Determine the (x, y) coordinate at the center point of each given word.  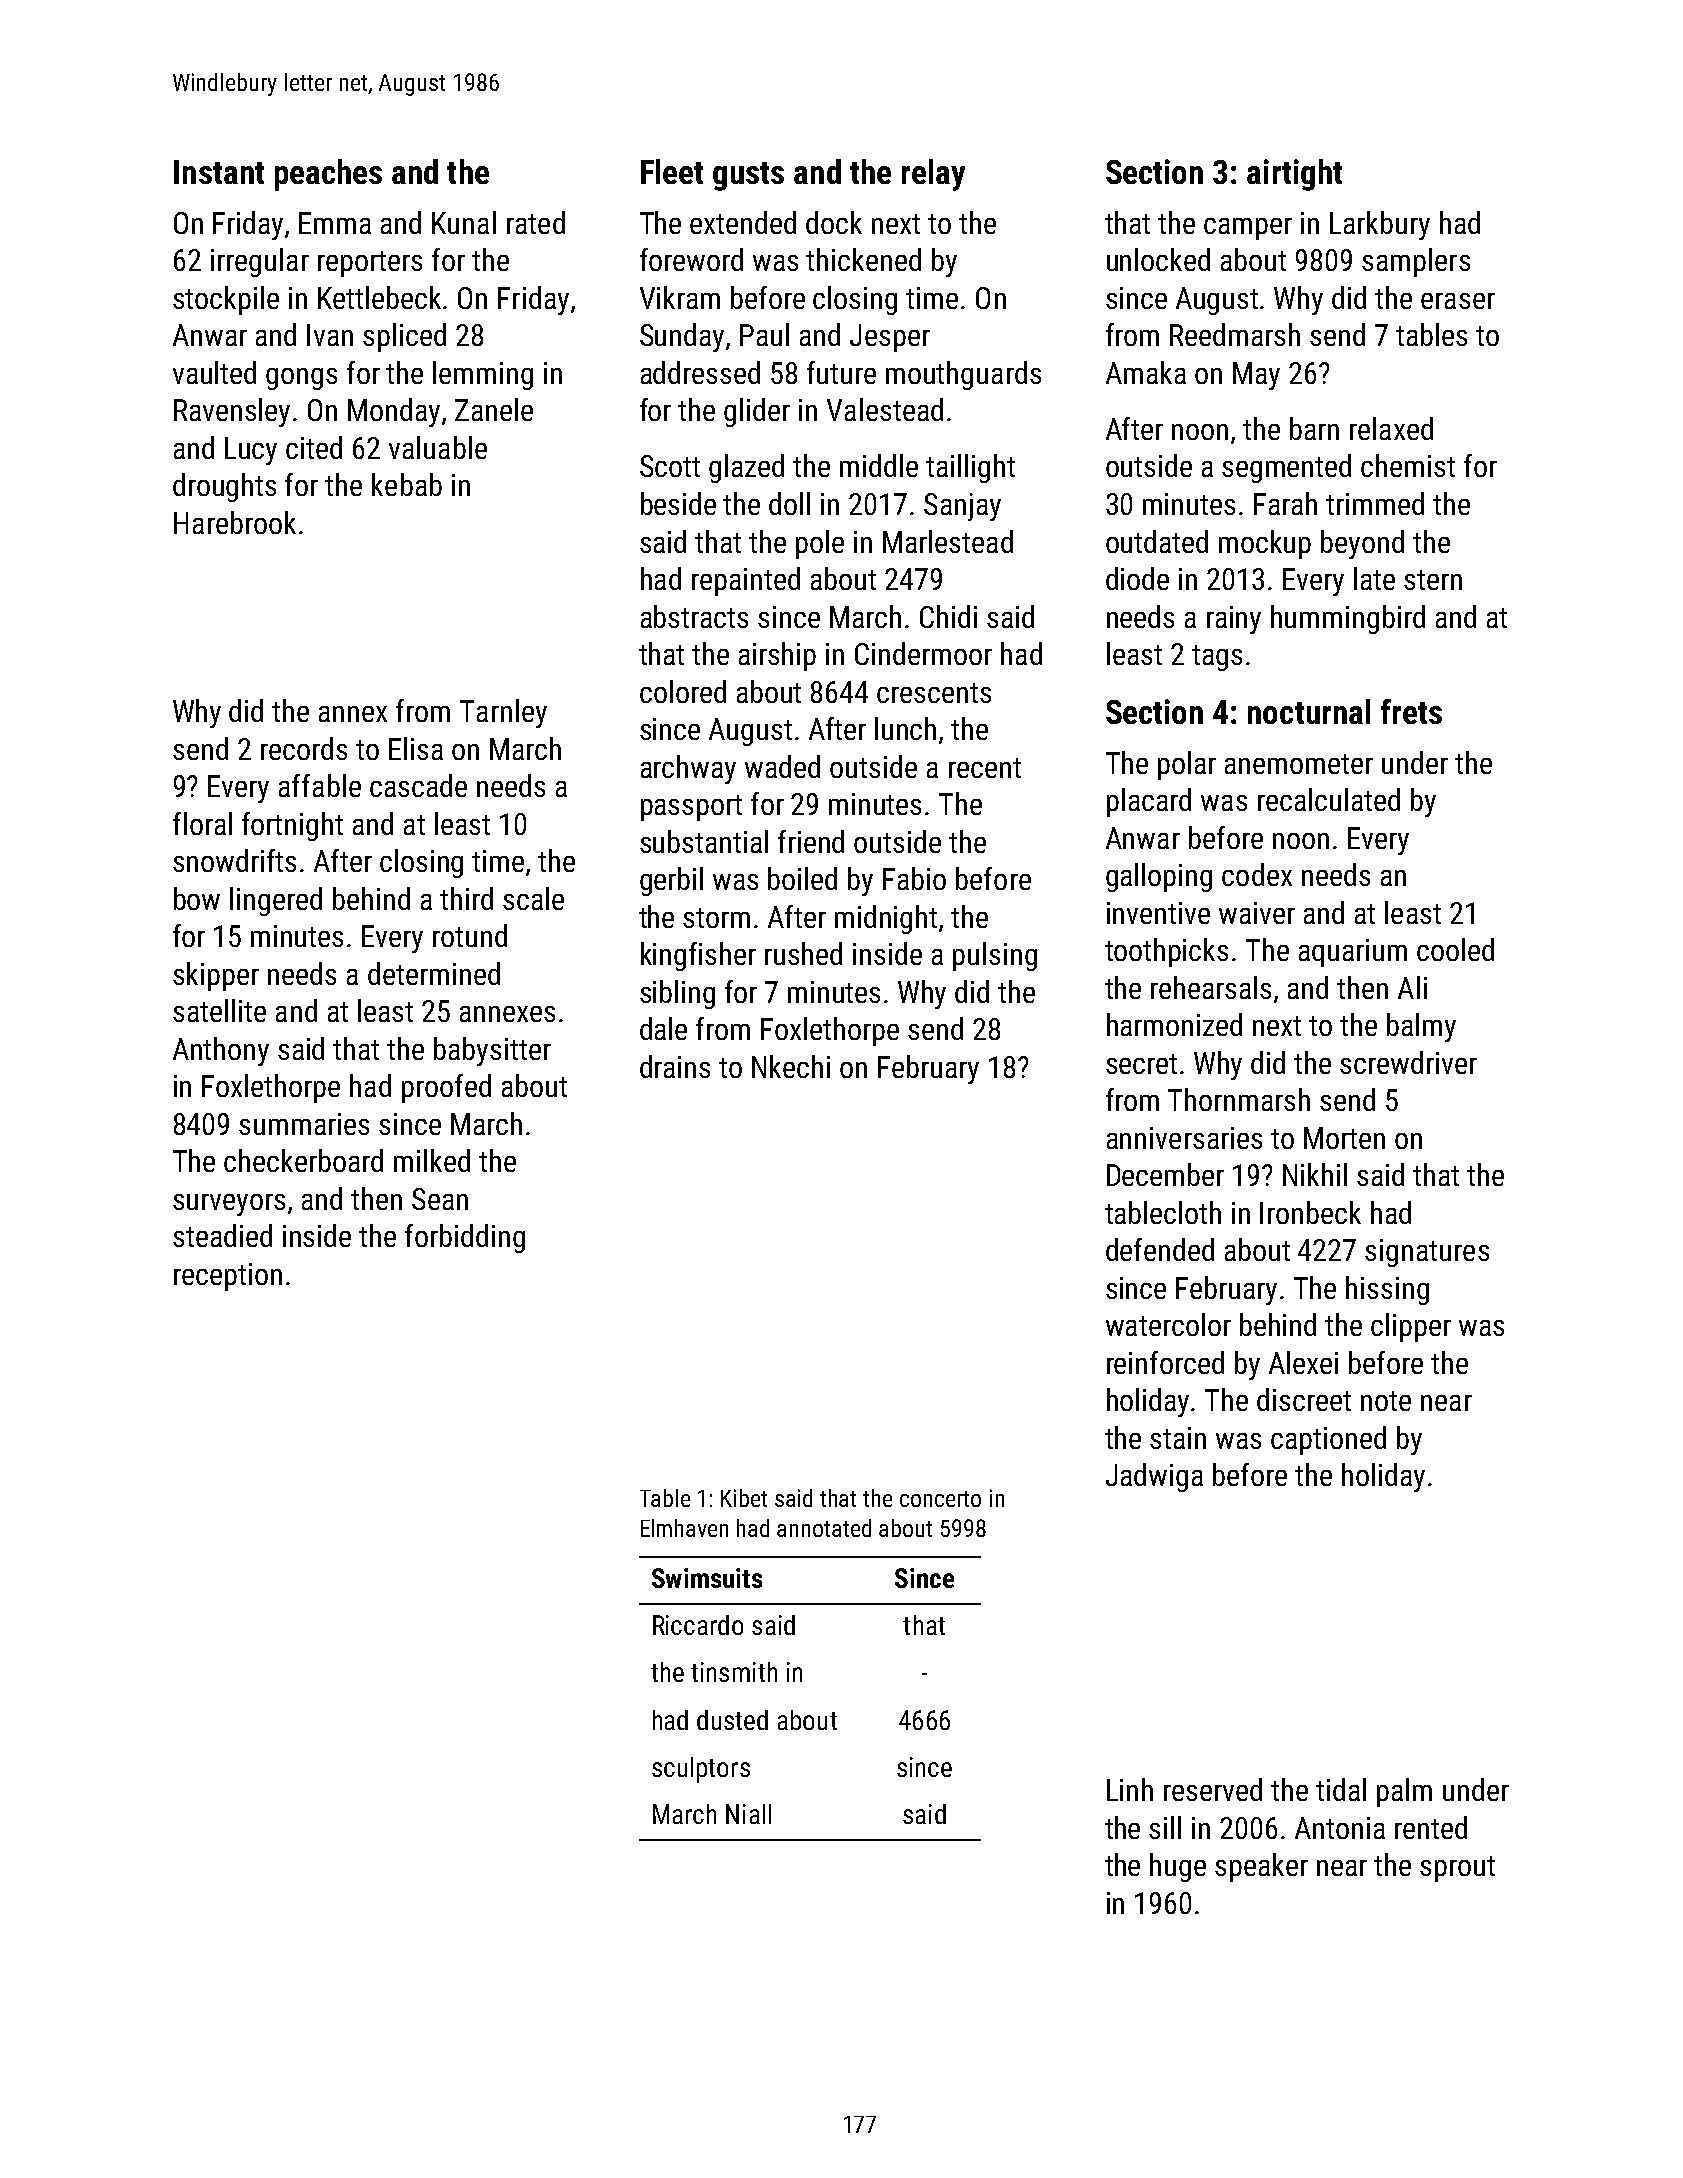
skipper (216, 976)
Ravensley (232, 412)
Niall (748, 1814)
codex (1257, 874)
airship (777, 656)
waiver (1257, 913)
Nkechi (791, 1066)
